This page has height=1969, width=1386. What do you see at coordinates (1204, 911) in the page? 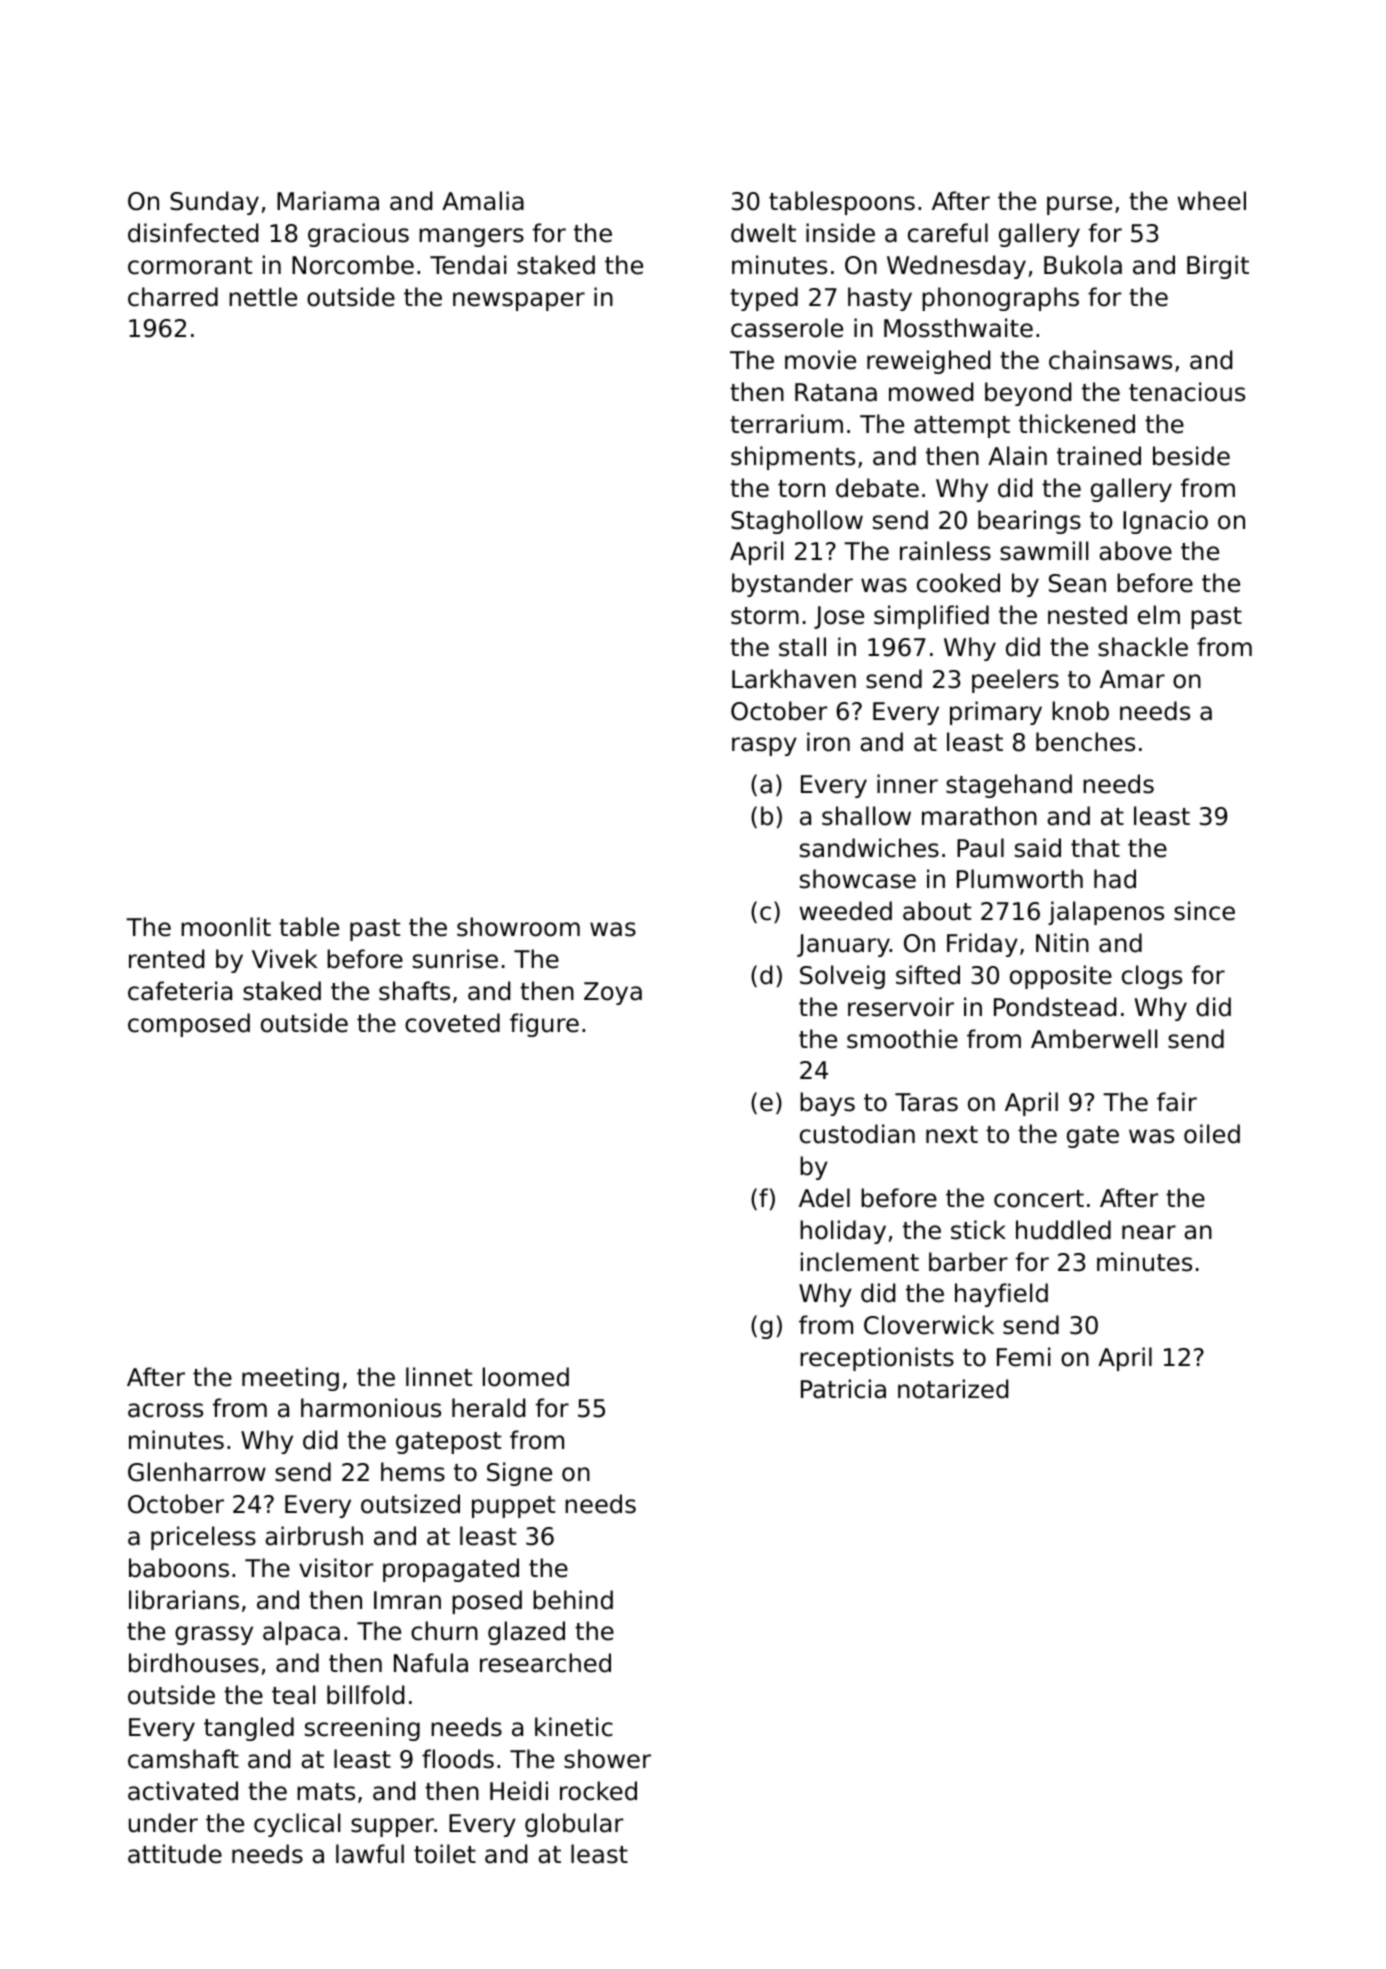
I see `since` at bounding box center [1204, 911].
